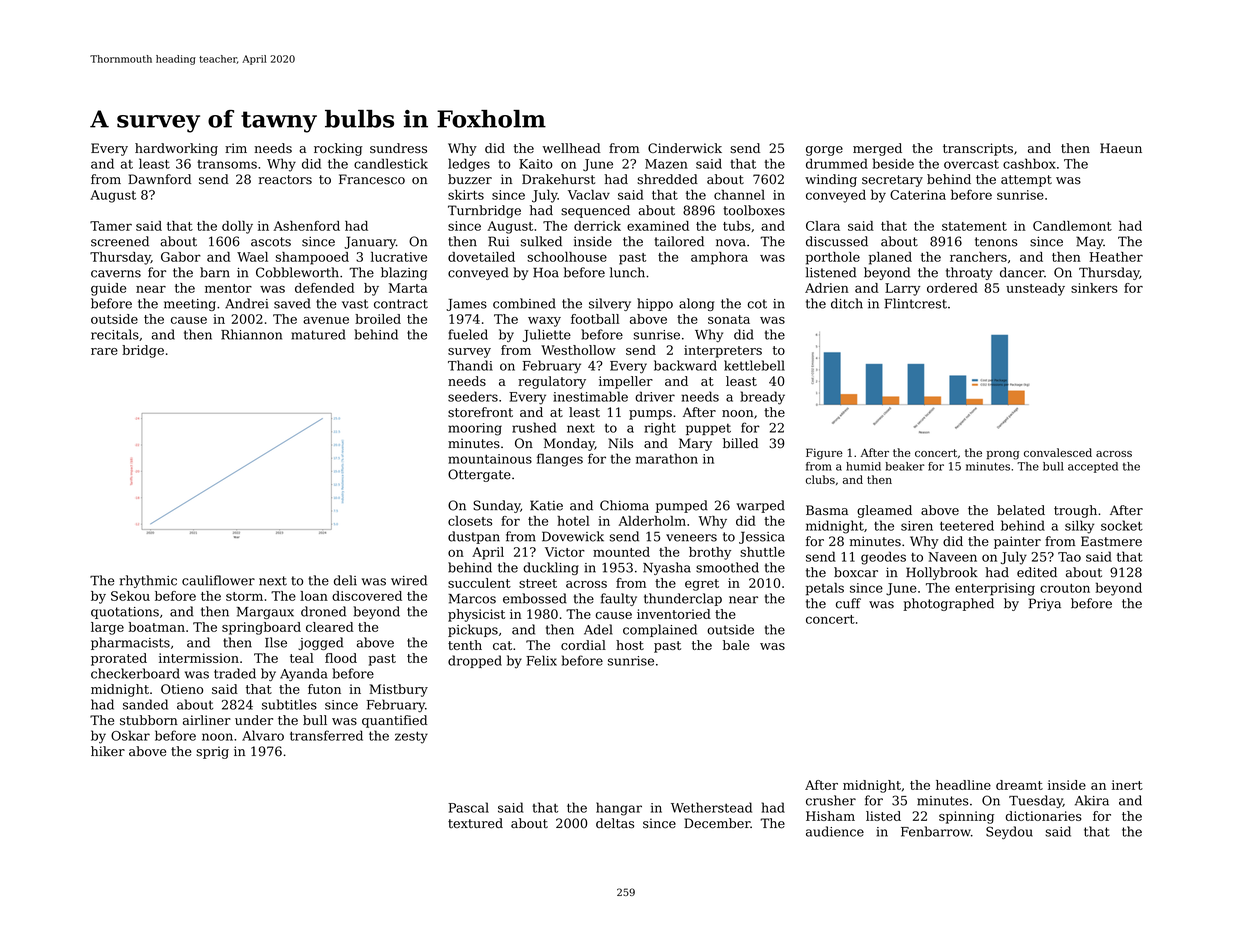 The height and width of the document is (952, 1233). What do you see at coordinates (710, 553) in the document?
I see `brothy` at bounding box center [710, 553].
